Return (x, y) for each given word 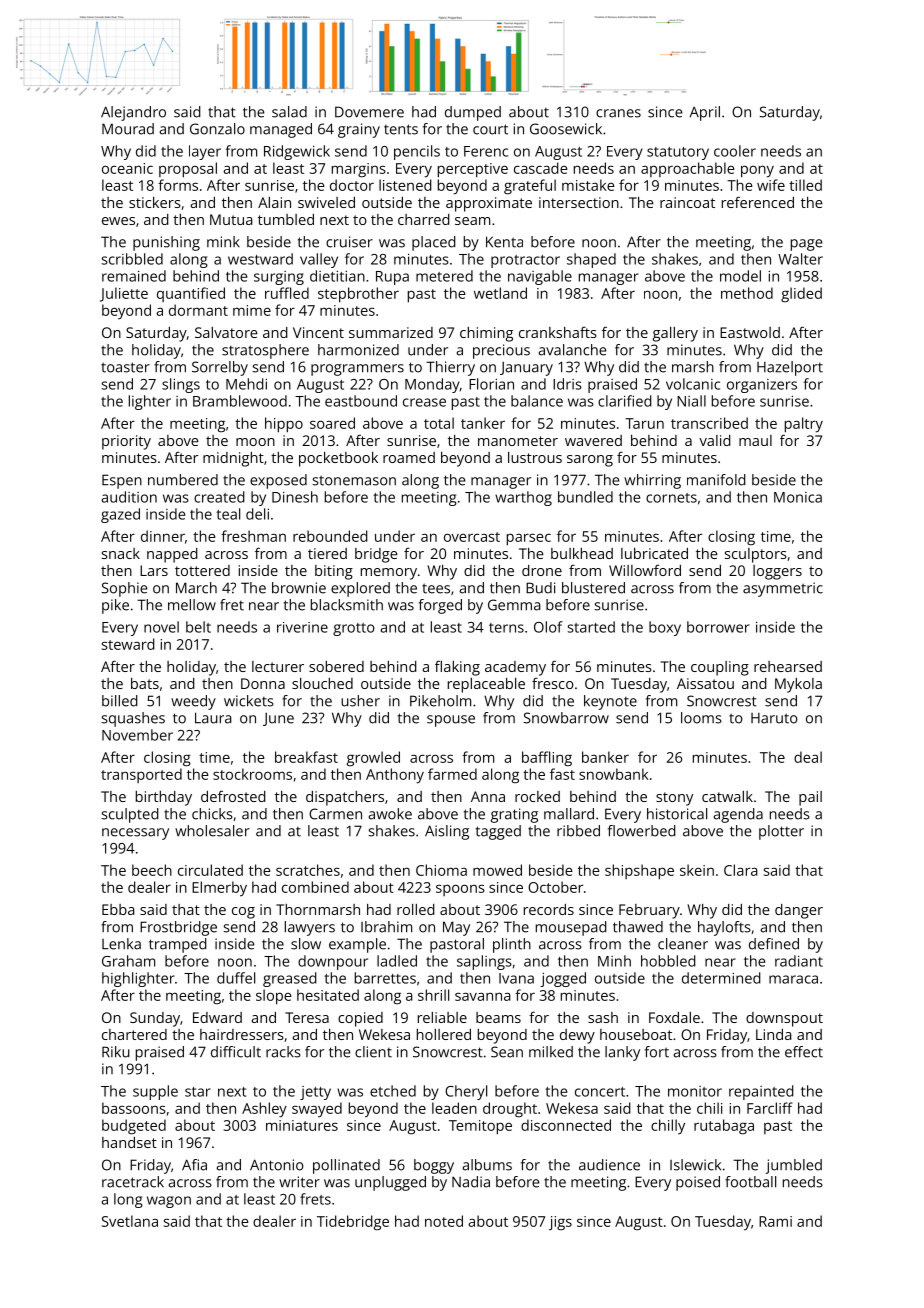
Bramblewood (240, 401)
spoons (460, 890)
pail (810, 798)
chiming (486, 334)
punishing (166, 243)
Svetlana (130, 1221)
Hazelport (790, 368)
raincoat (687, 202)
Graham (128, 961)
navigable (540, 277)
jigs (560, 1223)
